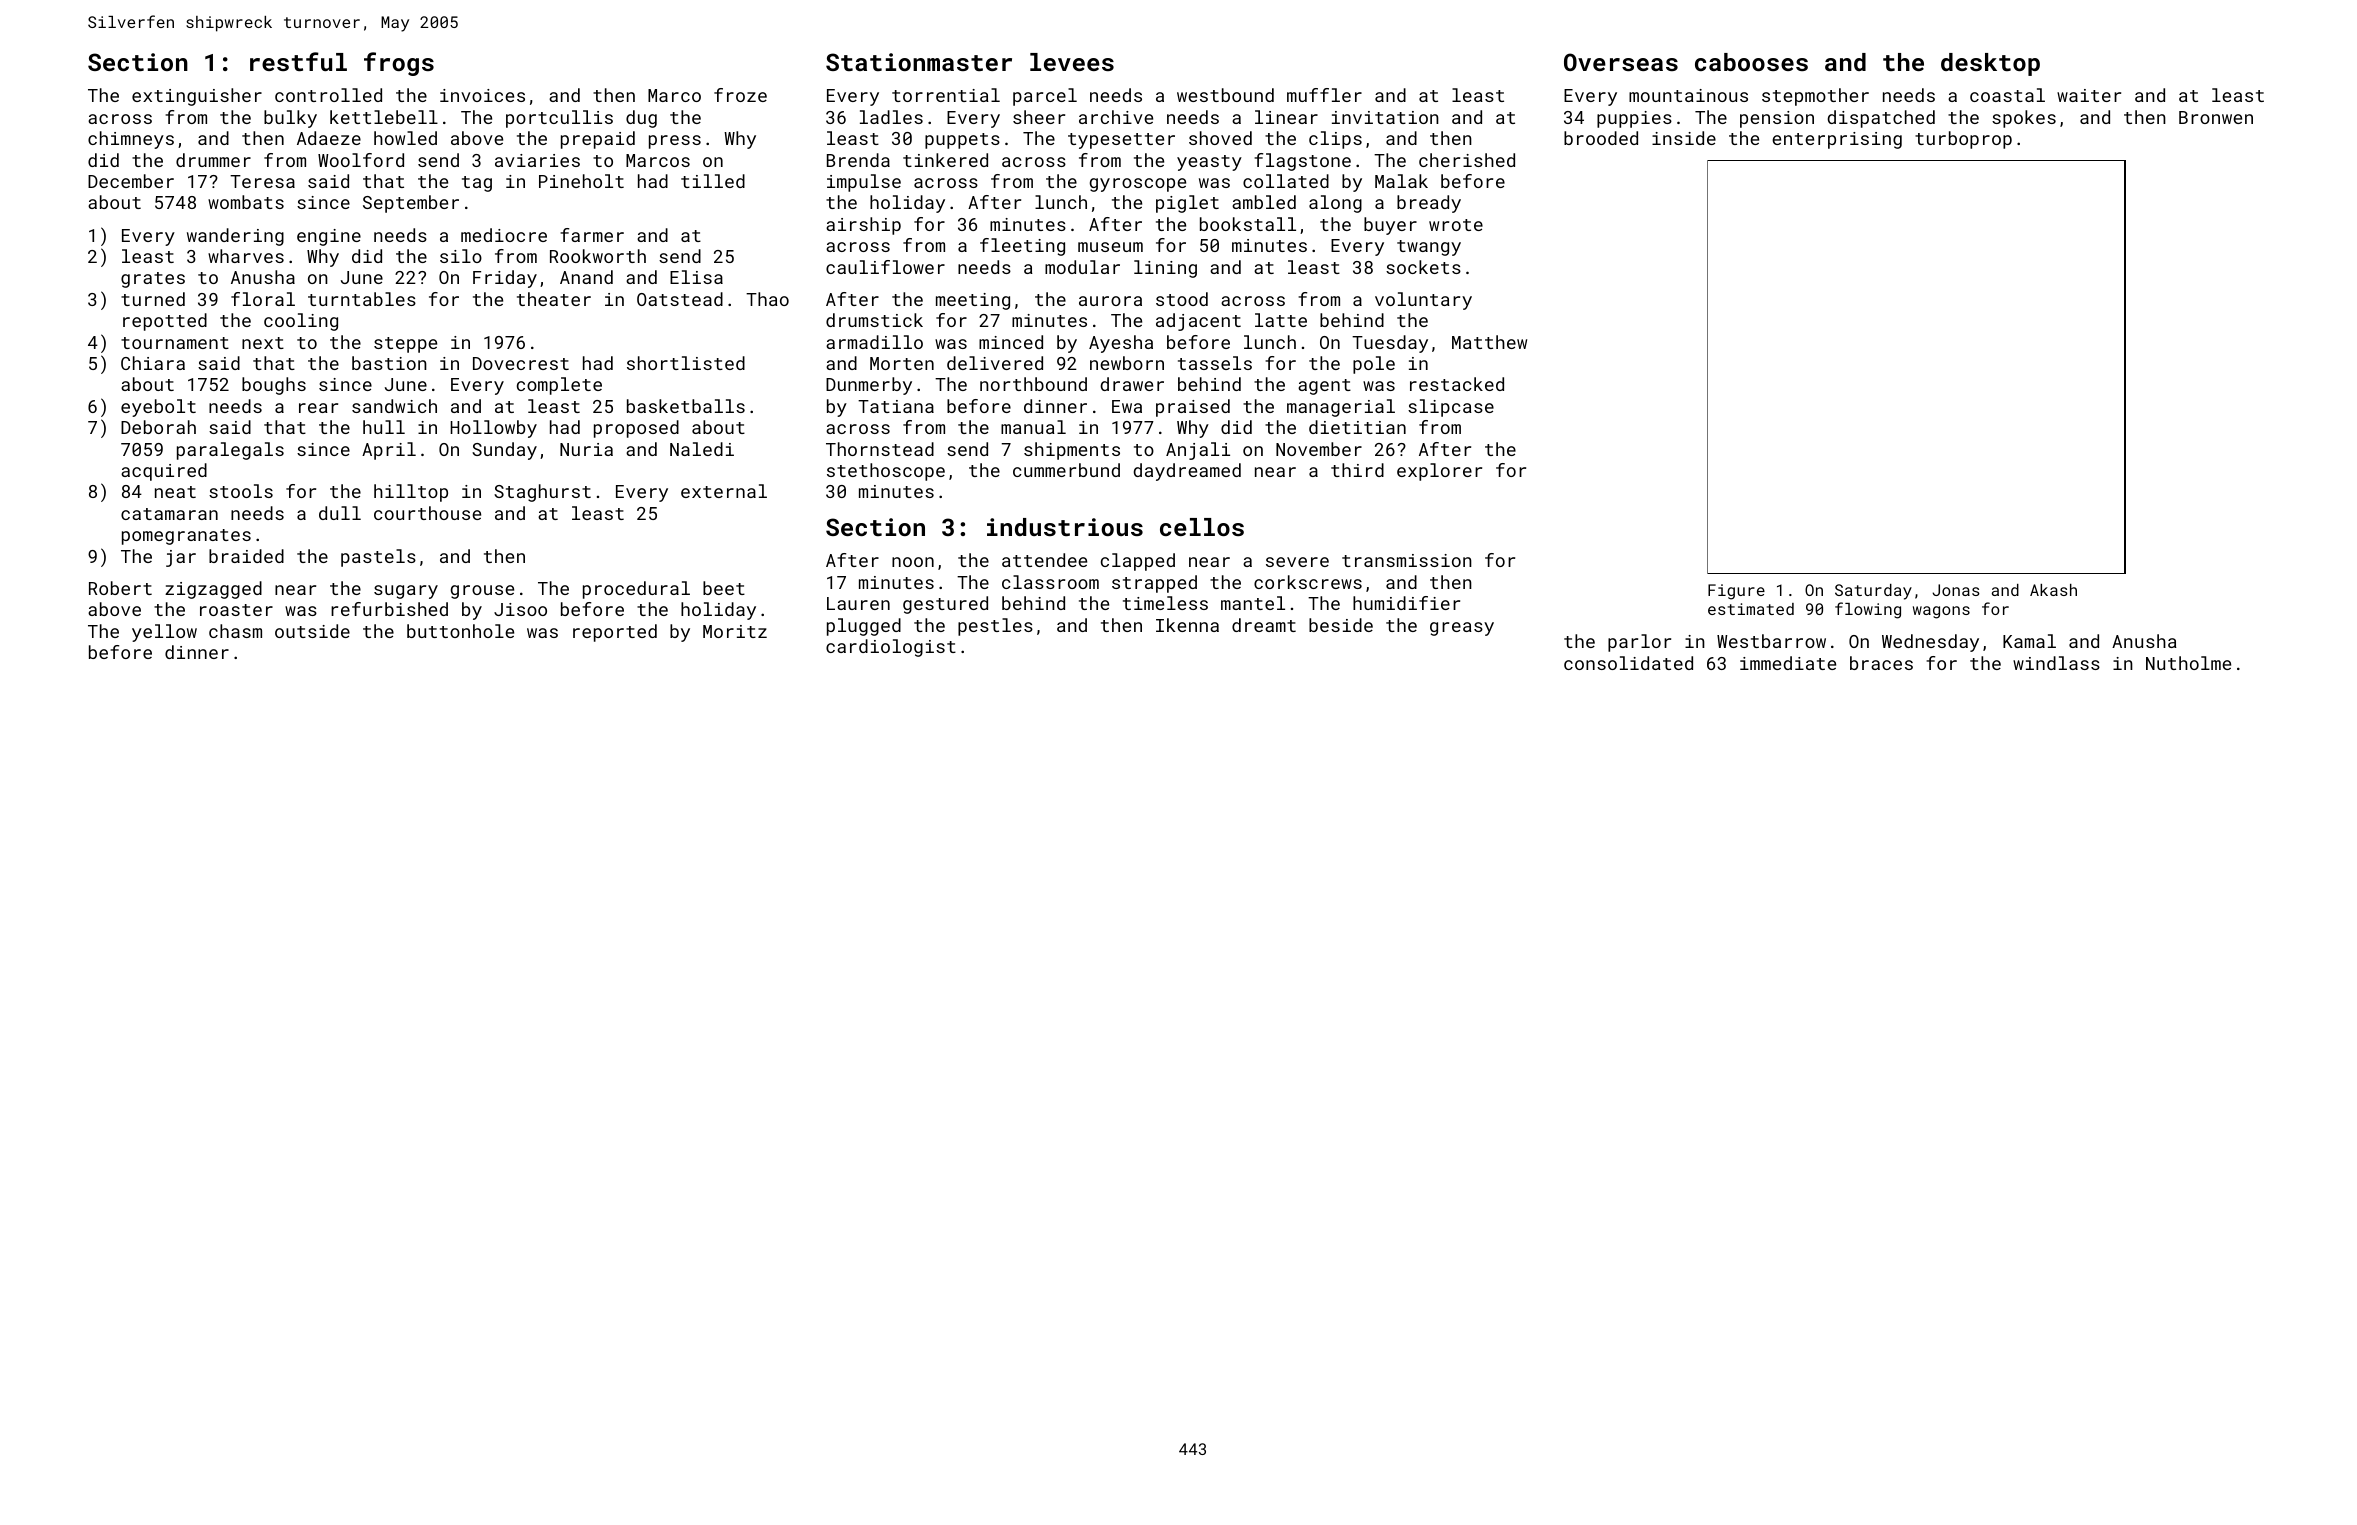  I want to click on procedural, so click(636, 590).
